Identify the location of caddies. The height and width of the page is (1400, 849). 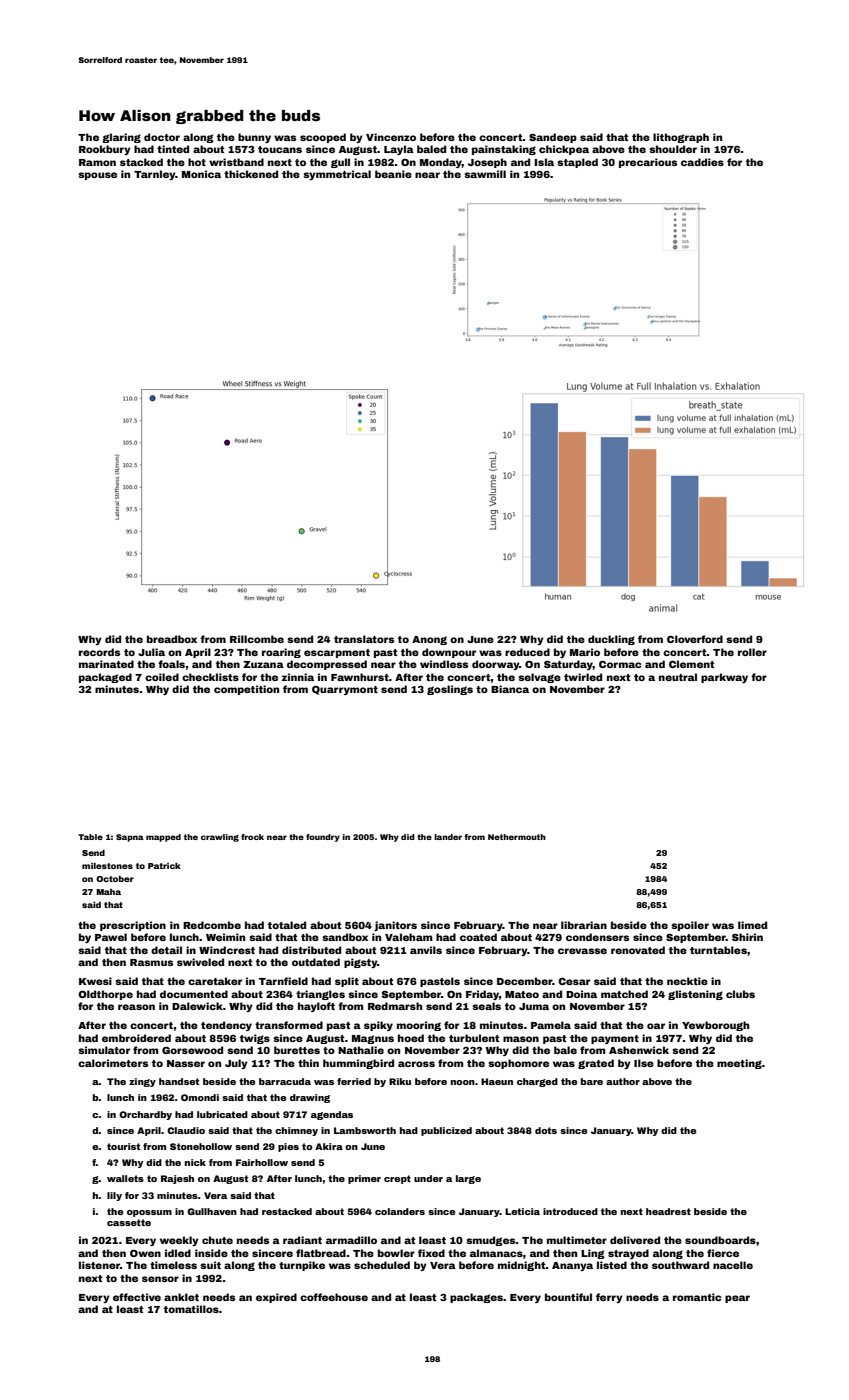
(702, 162).
